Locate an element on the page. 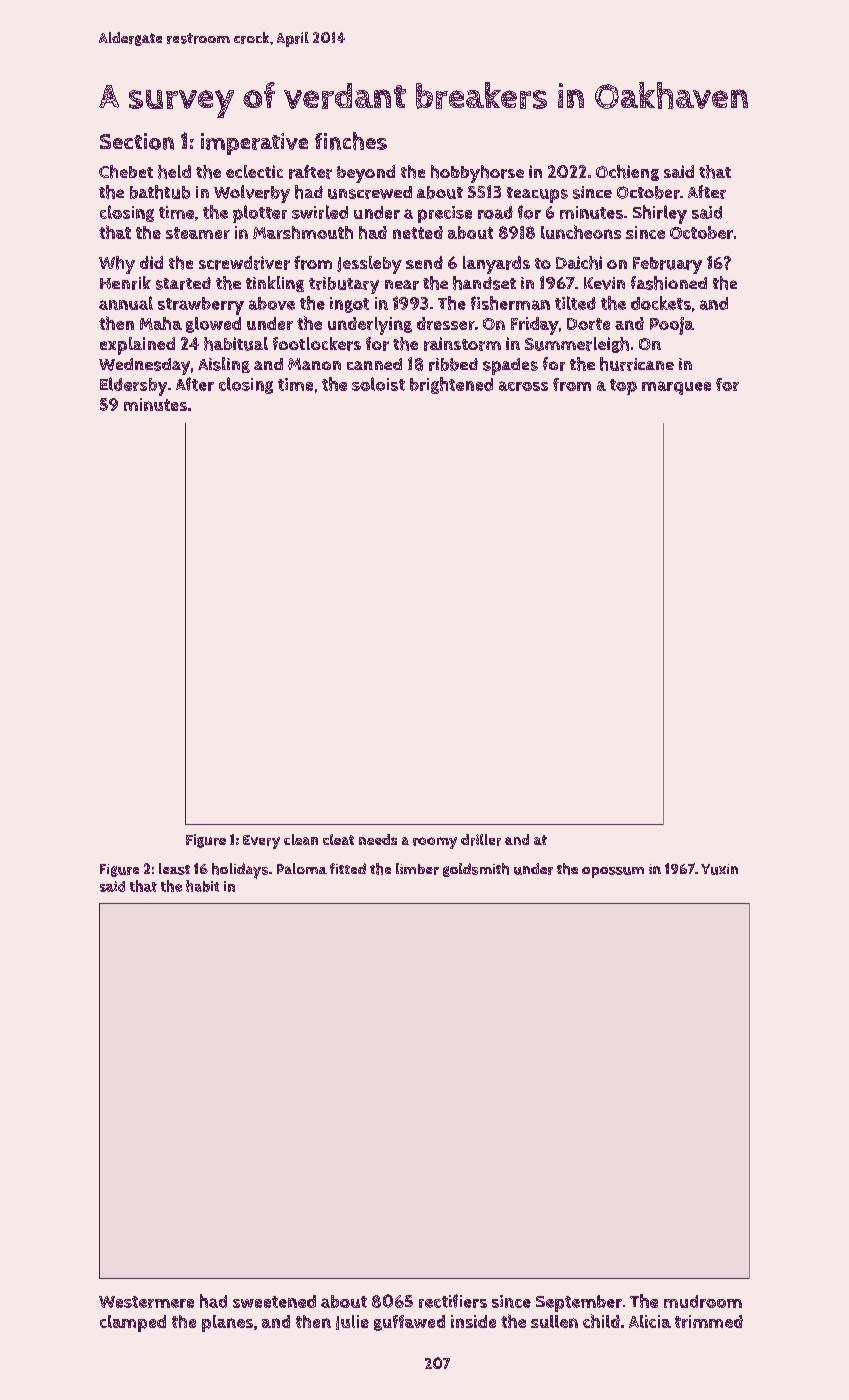 The width and height of the document is (849, 1400). marquee is located at coordinates (676, 388).
